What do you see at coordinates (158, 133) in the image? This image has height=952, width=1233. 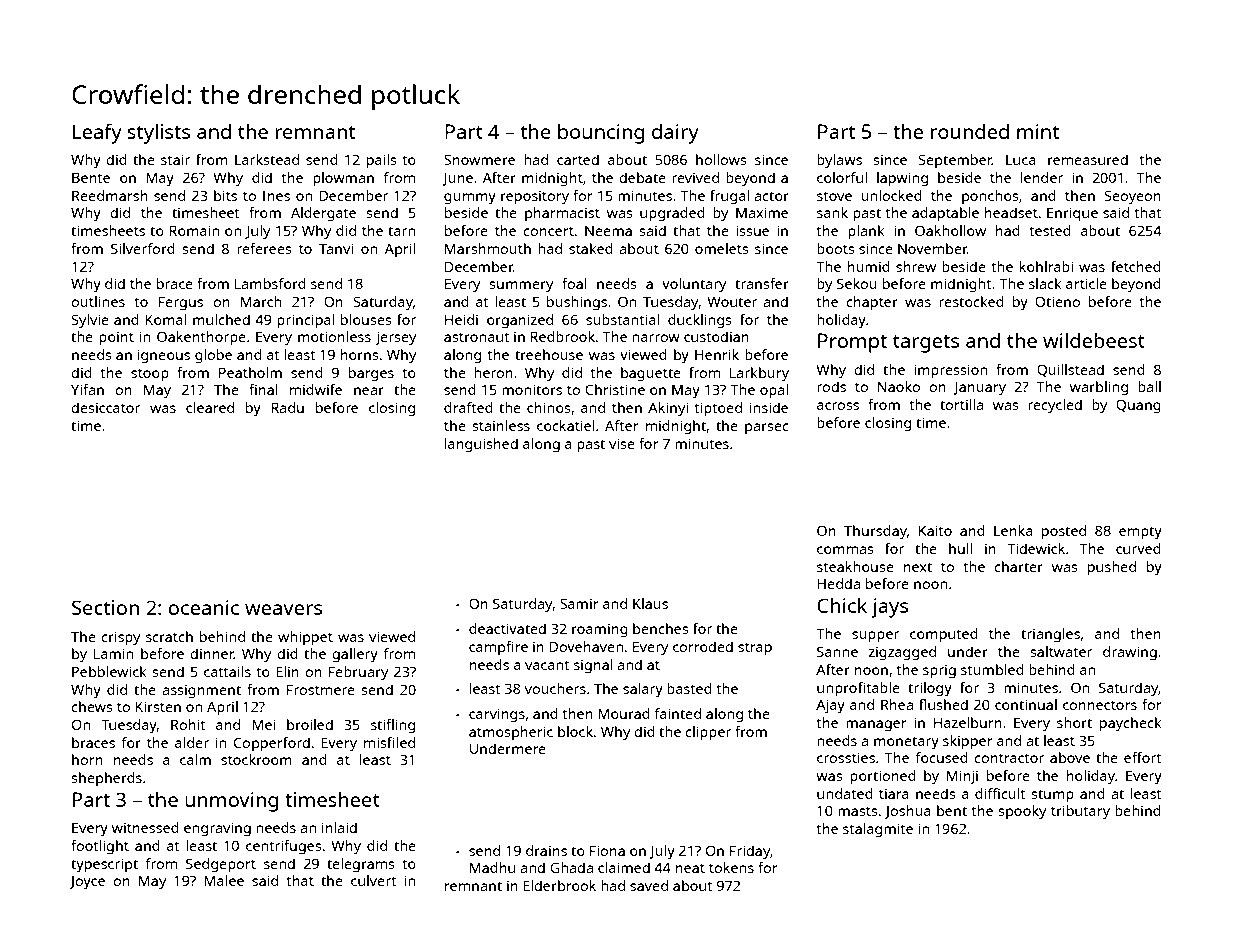 I see `stylists` at bounding box center [158, 133].
